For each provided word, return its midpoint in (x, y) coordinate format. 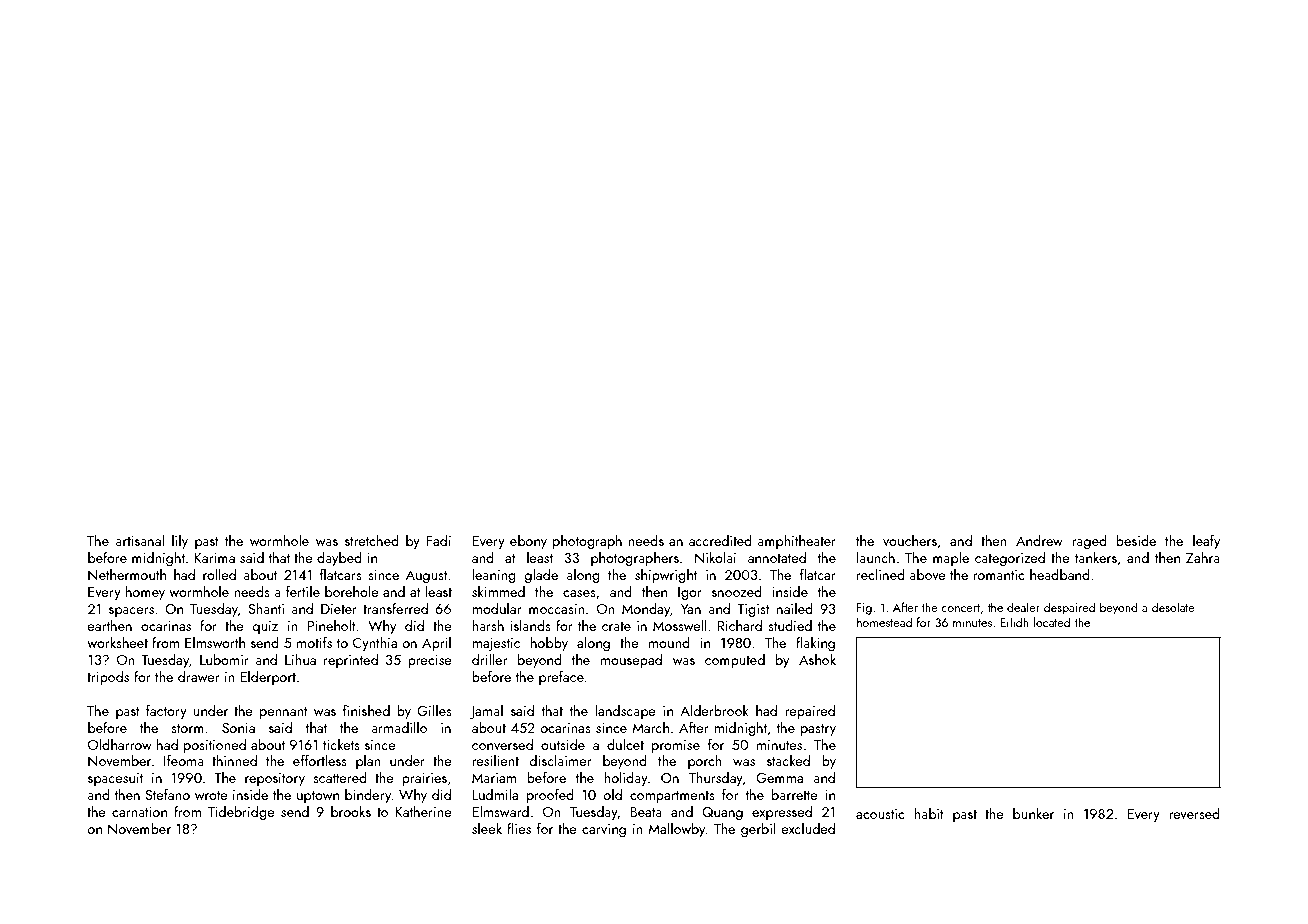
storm (187, 728)
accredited (720, 540)
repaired (810, 712)
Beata (646, 812)
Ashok (817, 659)
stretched (372, 540)
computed (735, 661)
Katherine (423, 811)
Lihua (300, 659)
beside (1136, 540)
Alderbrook (714, 710)
